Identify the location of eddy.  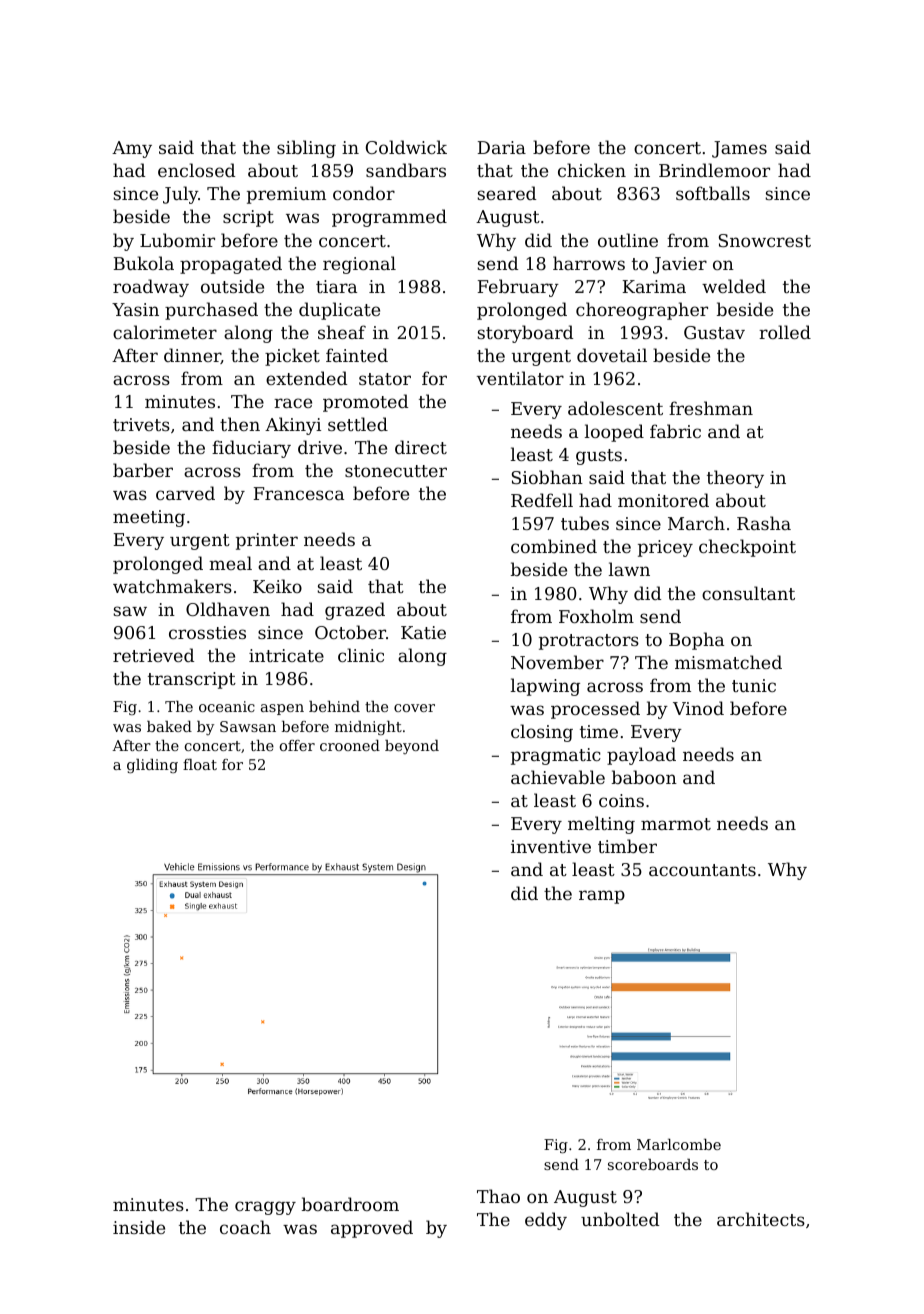
(546, 1221).
